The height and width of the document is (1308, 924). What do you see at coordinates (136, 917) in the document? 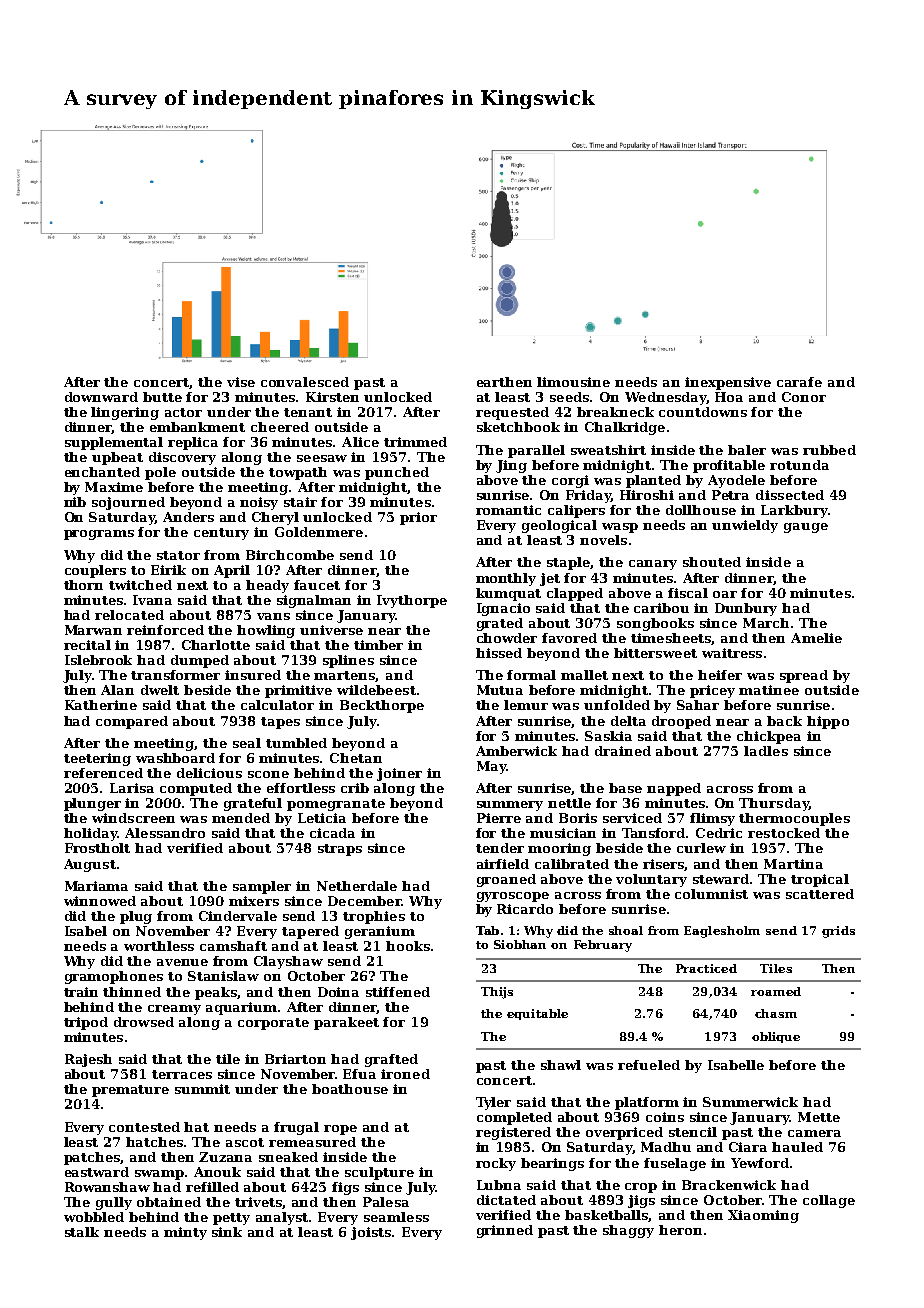
I see `plug` at bounding box center [136, 917].
